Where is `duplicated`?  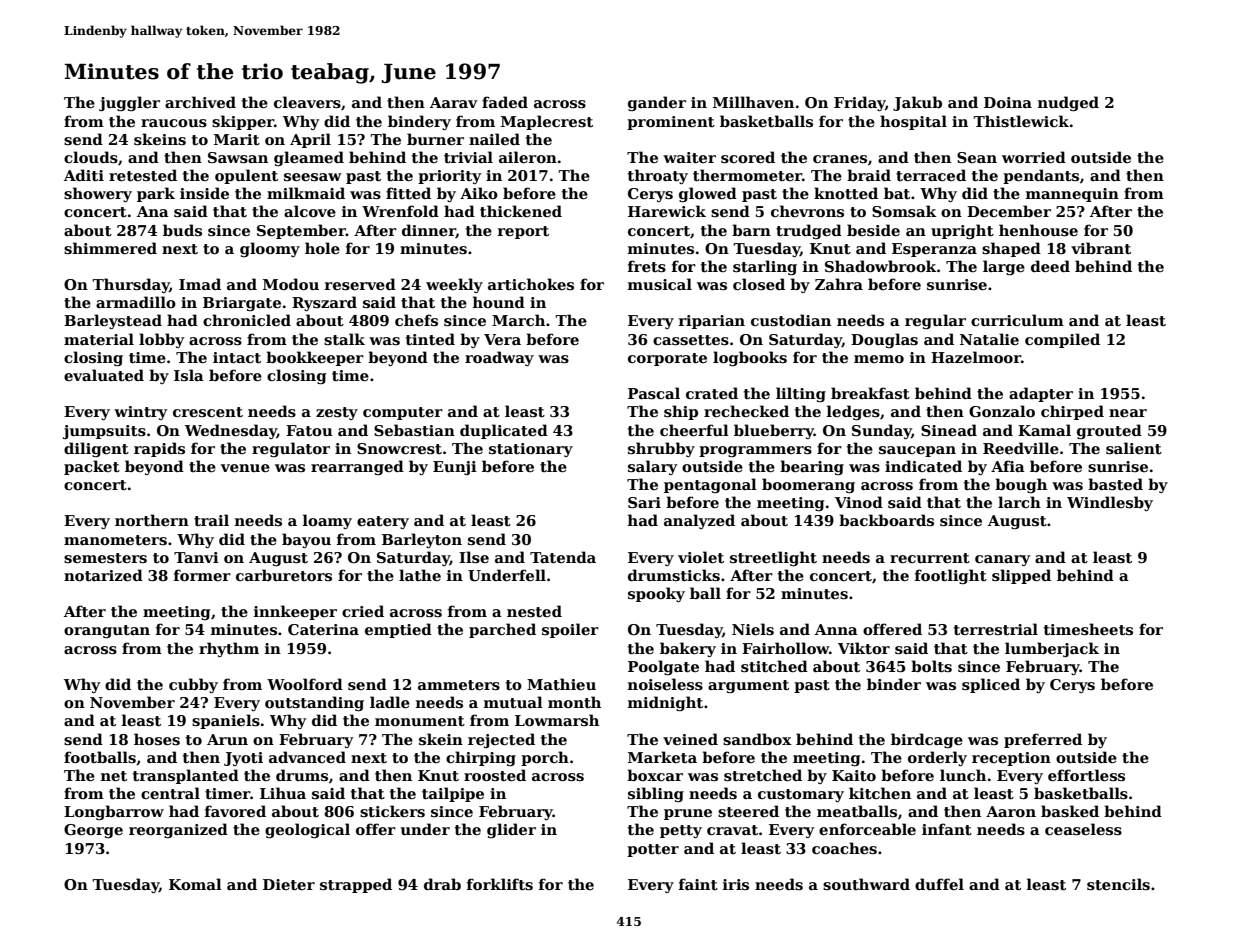 duplicated is located at coordinates (504, 431).
